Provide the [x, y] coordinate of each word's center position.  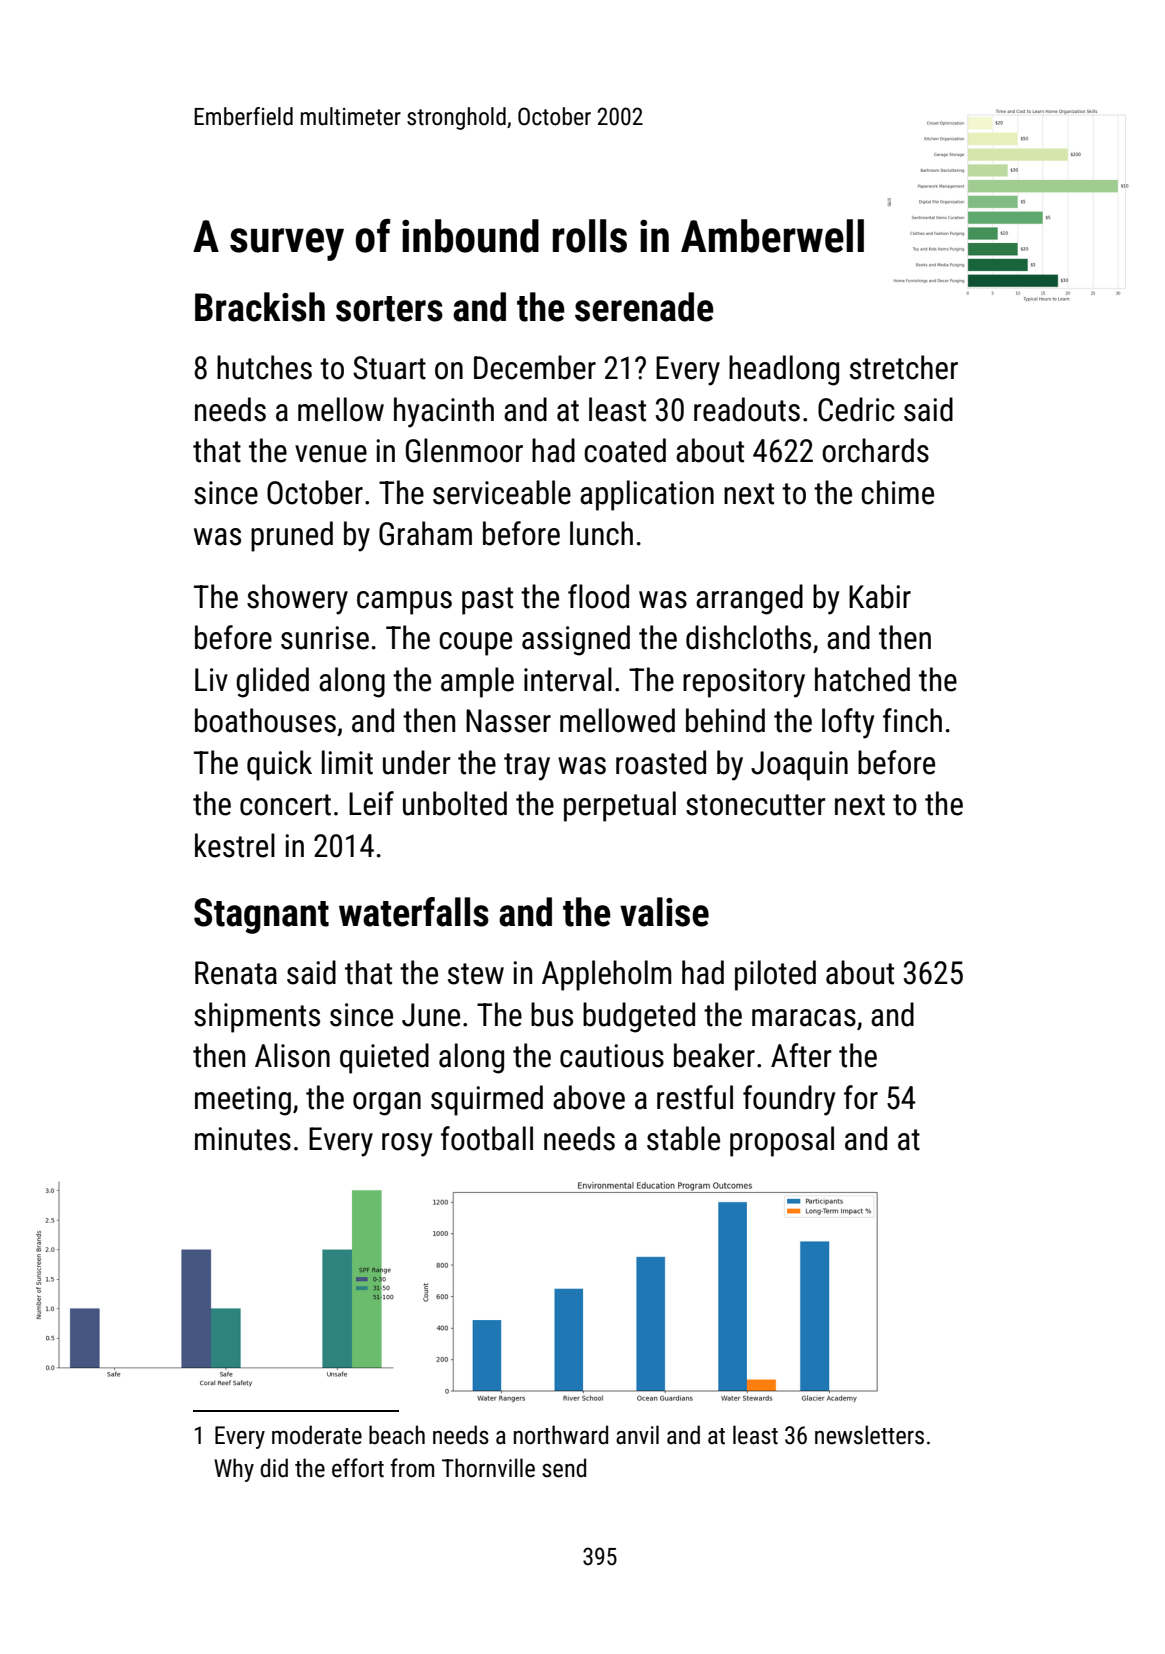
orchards [875, 450]
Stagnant [261, 916]
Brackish [260, 307]
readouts [747, 409]
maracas [804, 1018]
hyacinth [444, 412]
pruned [292, 536]
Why [234, 1470]
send [564, 1468]
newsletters [869, 1435]
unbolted [455, 803]
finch [912, 720]
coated [625, 450]
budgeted [639, 1017]
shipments [257, 1017]
